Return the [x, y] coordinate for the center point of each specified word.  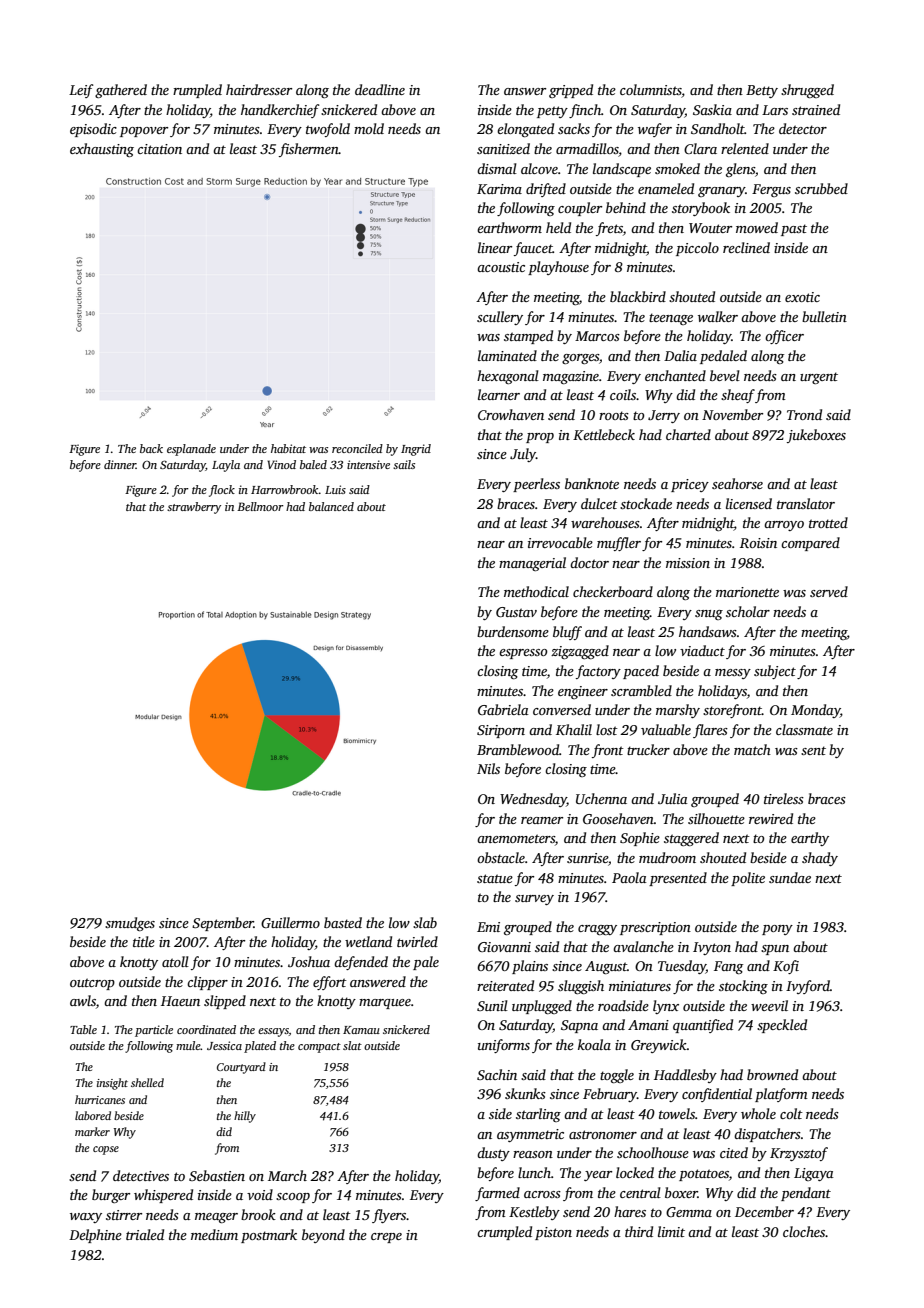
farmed [497, 1194]
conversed [562, 709]
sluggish [581, 987]
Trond [804, 414]
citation [159, 149]
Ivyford [808, 987]
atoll [175, 961]
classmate [804, 729]
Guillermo [290, 922]
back [151, 448]
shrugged [807, 91]
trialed [145, 1234]
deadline [380, 89]
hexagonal [508, 377]
